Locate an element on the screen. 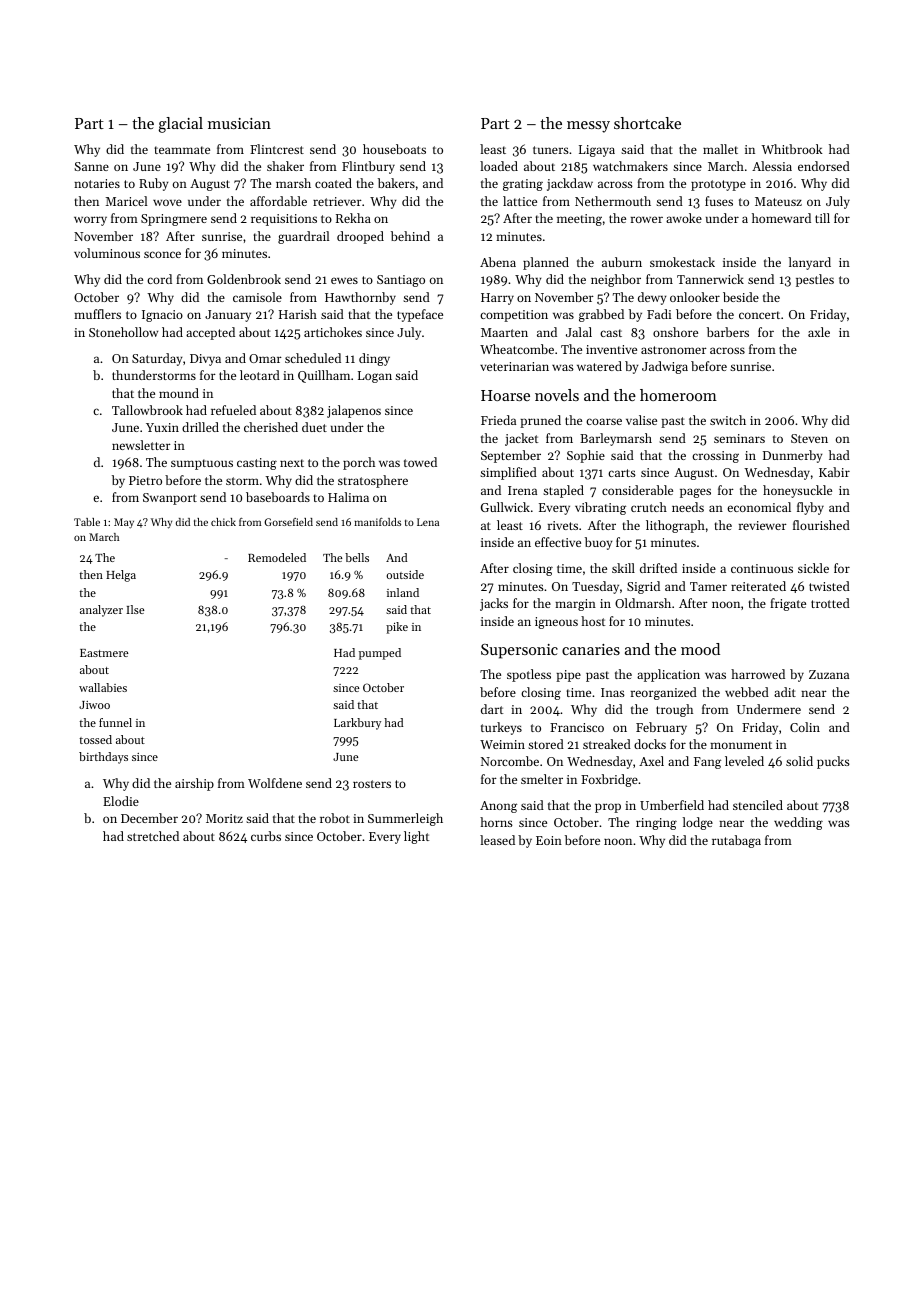 This screenshot has width=924, height=1308. solid is located at coordinates (799, 761).
